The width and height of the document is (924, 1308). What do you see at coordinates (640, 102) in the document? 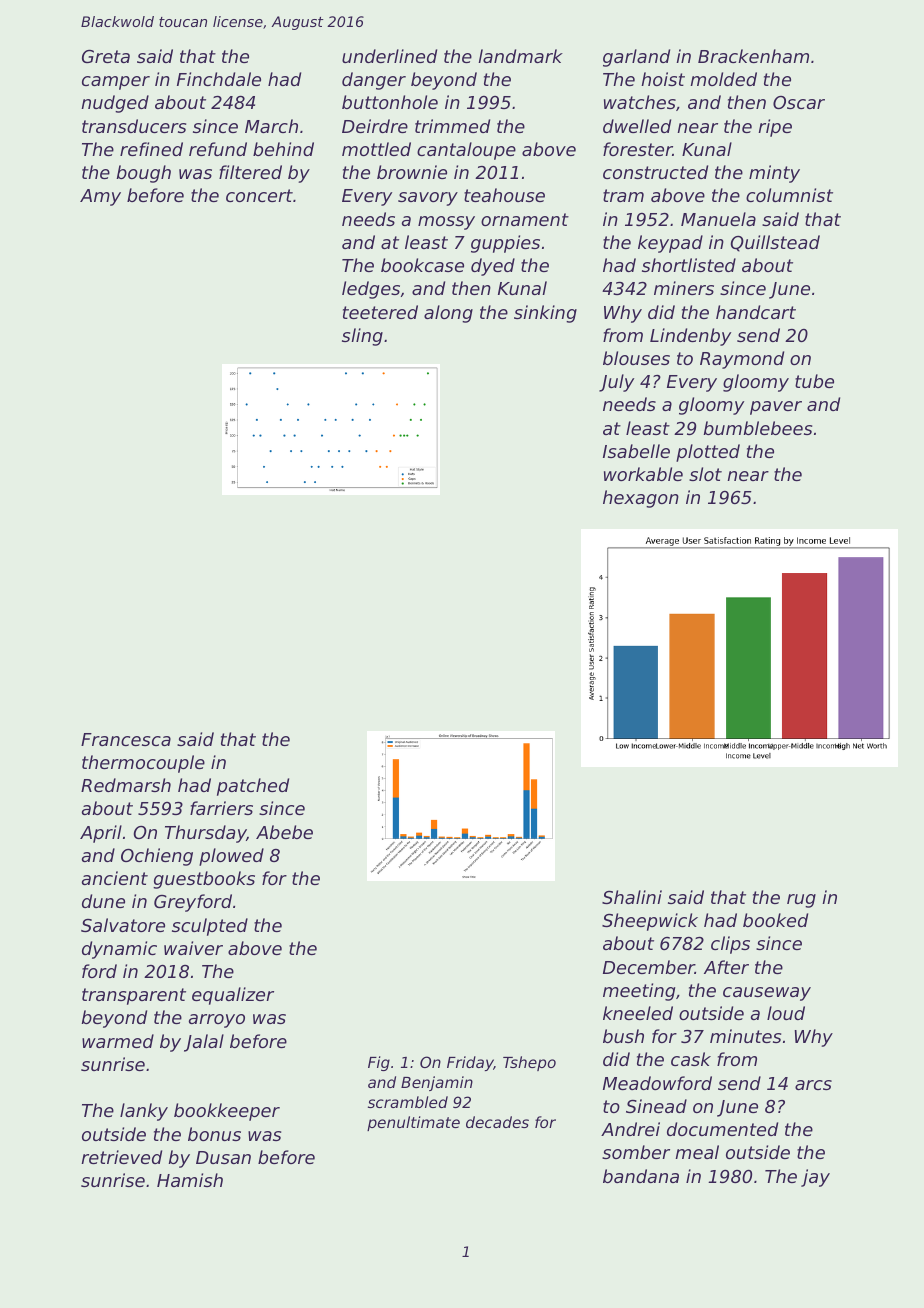
I see `watches` at bounding box center [640, 102].
